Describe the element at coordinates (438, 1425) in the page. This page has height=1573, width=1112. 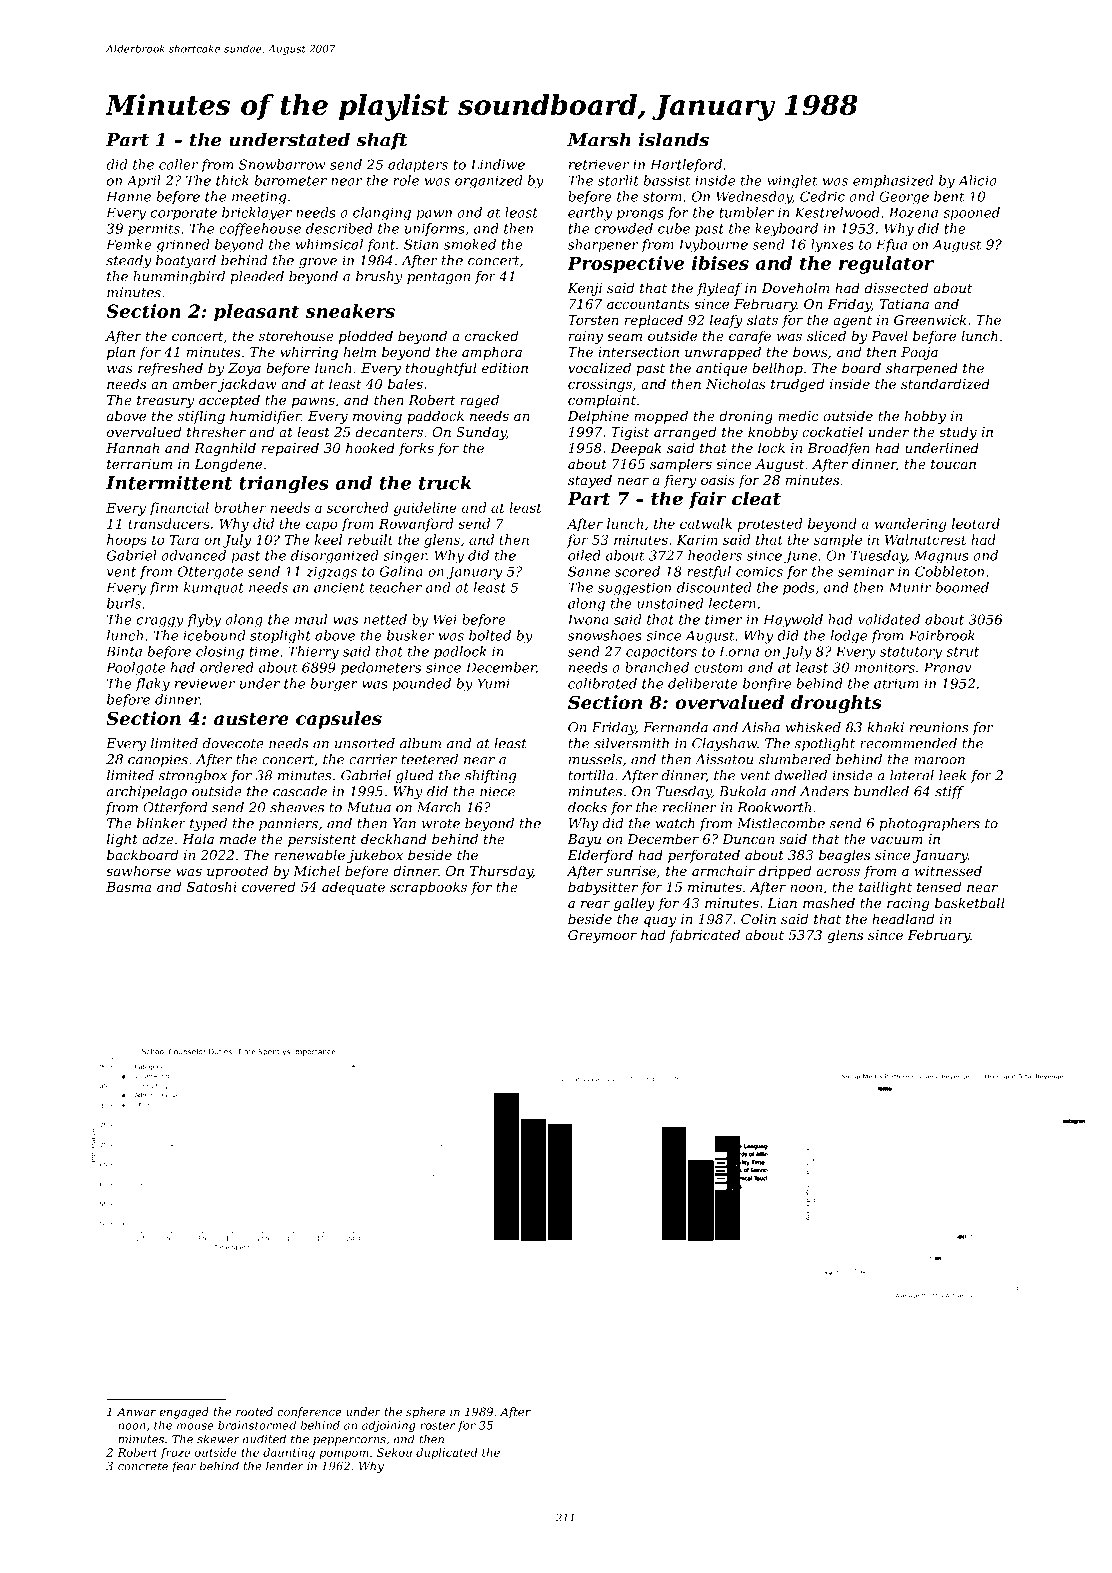
I see `roster` at that location.
